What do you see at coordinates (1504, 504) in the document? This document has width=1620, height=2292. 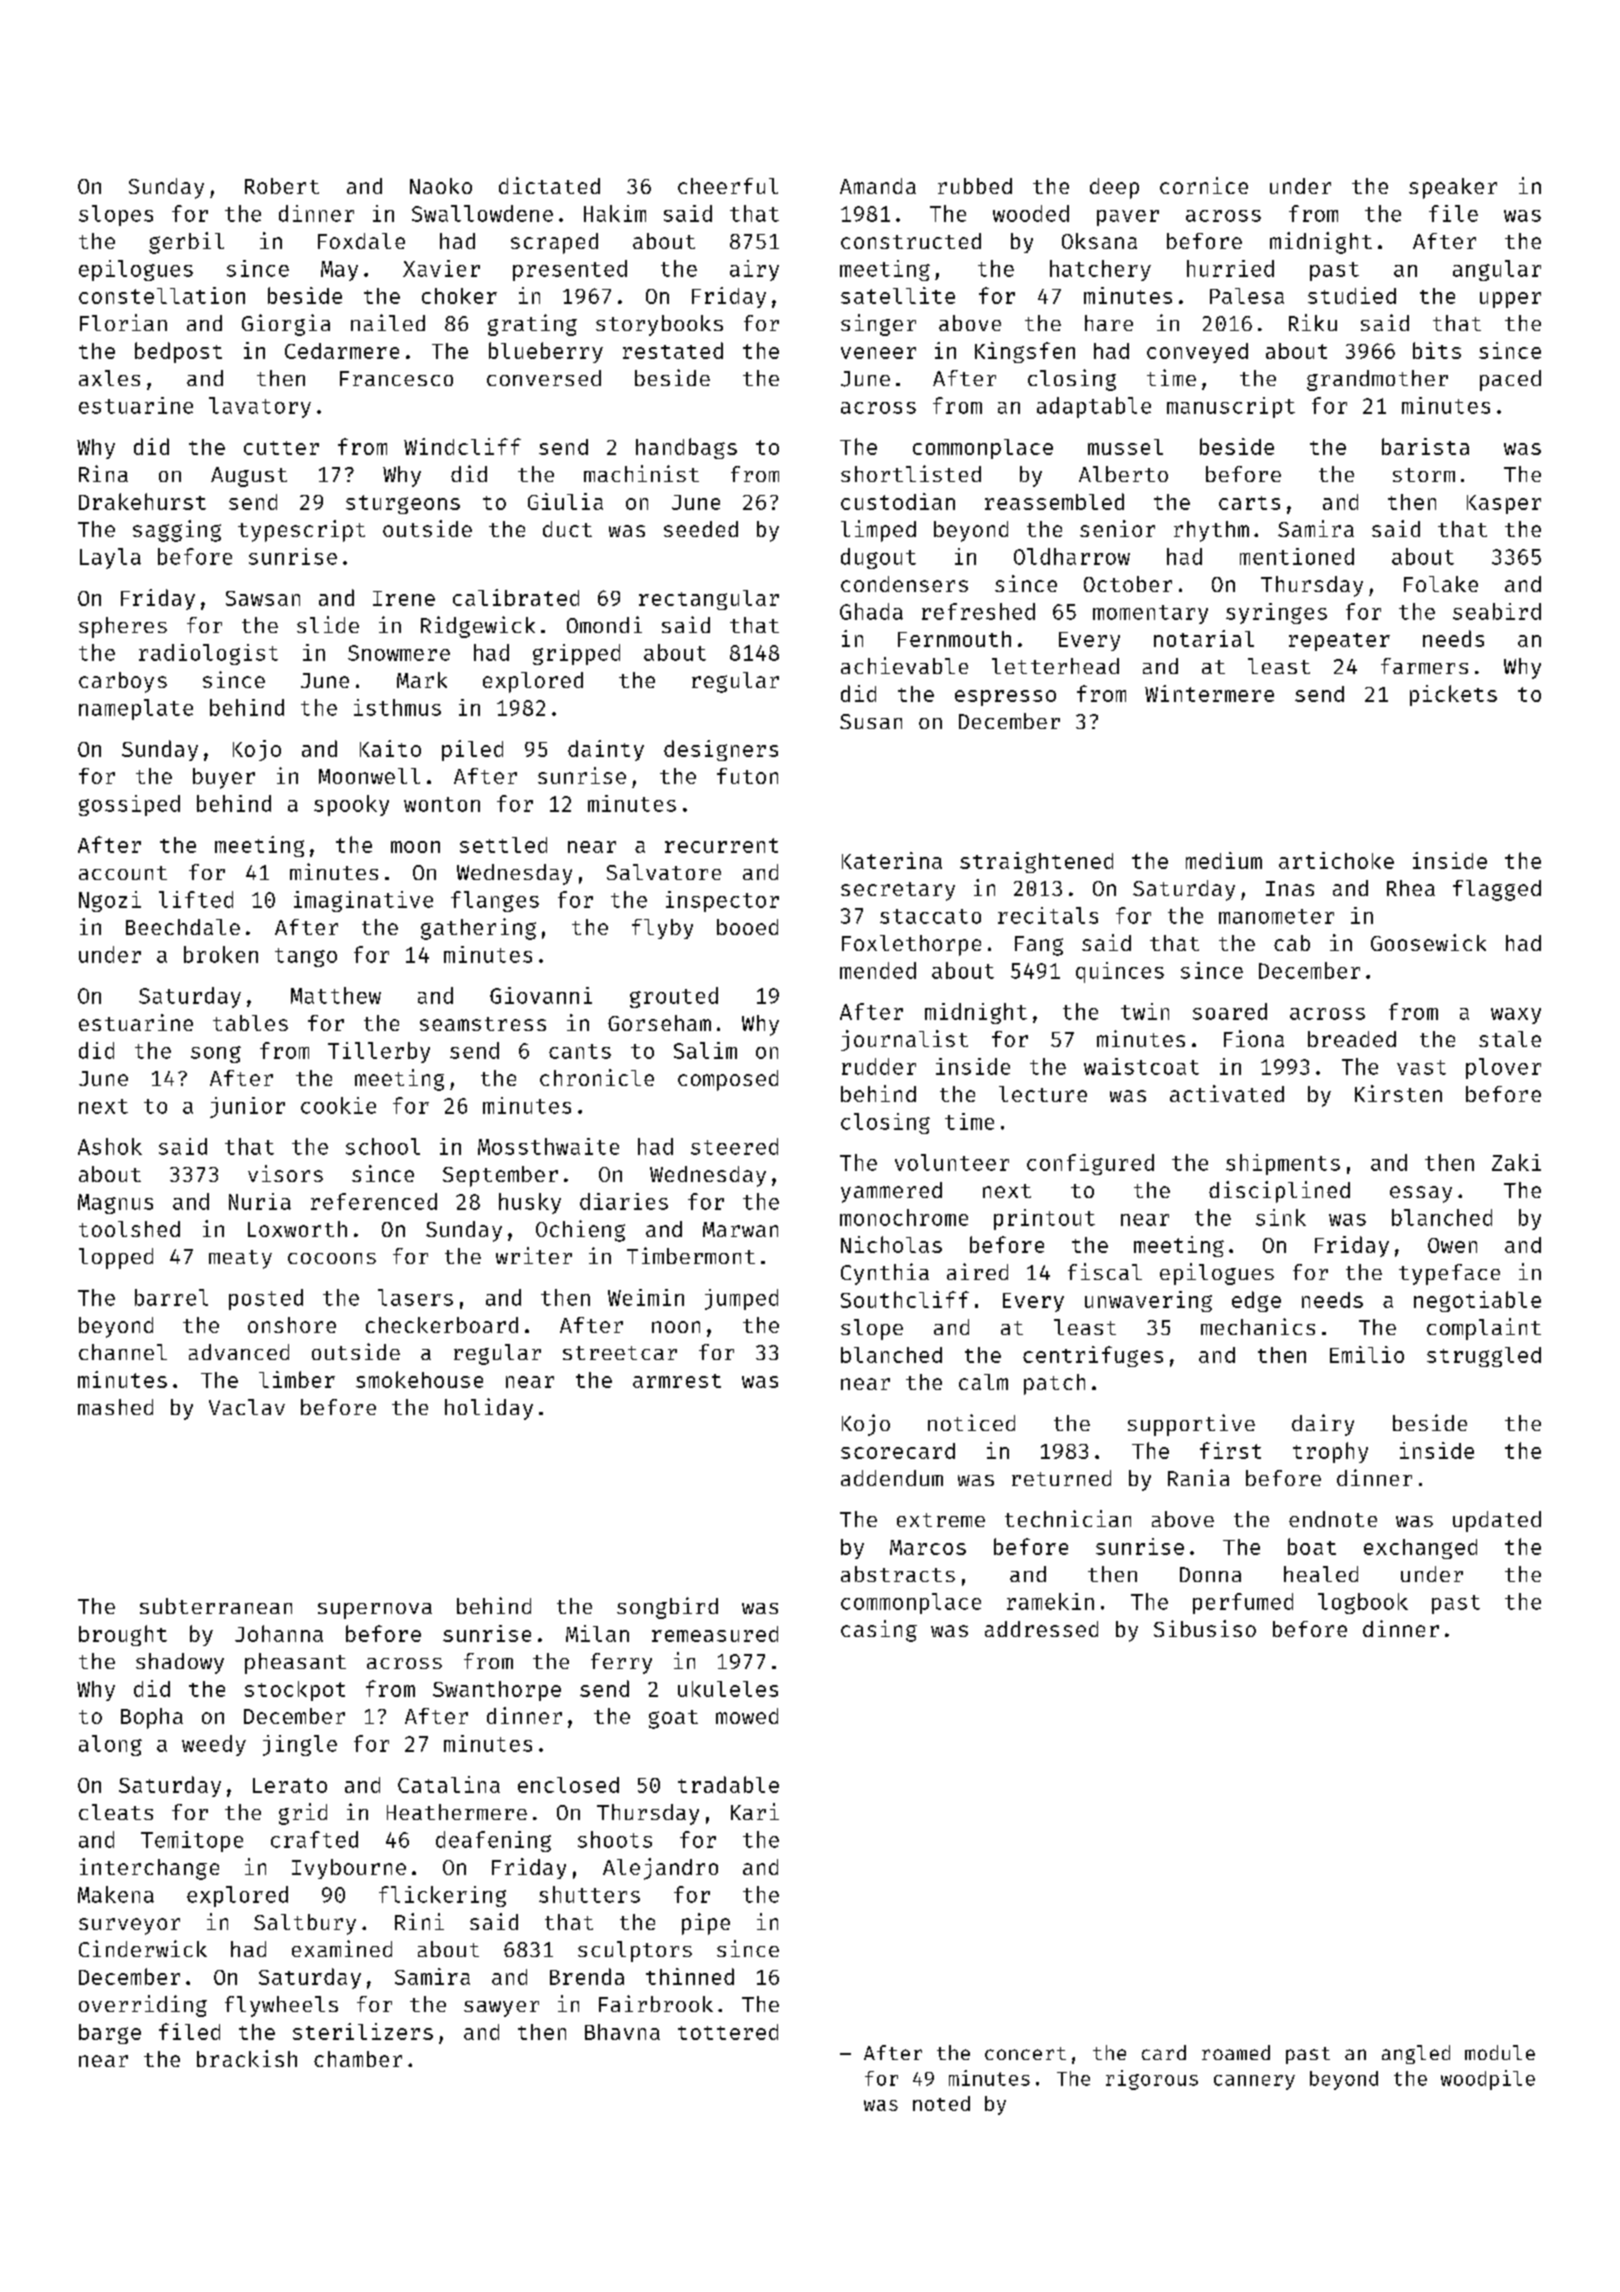 I see `Kasper` at bounding box center [1504, 504].
